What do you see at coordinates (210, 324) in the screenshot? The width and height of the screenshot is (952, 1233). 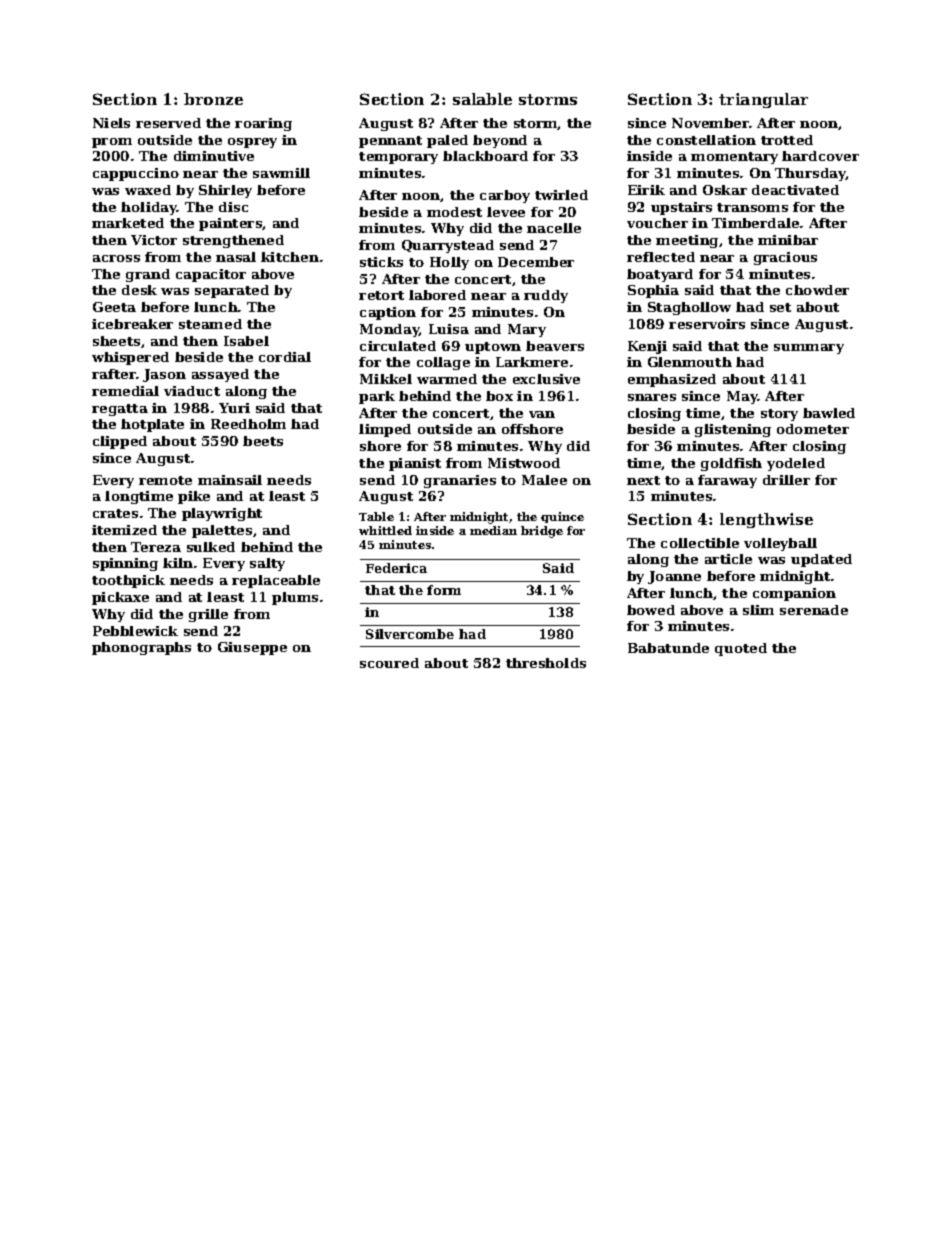 I see `steamed` at bounding box center [210, 324].
